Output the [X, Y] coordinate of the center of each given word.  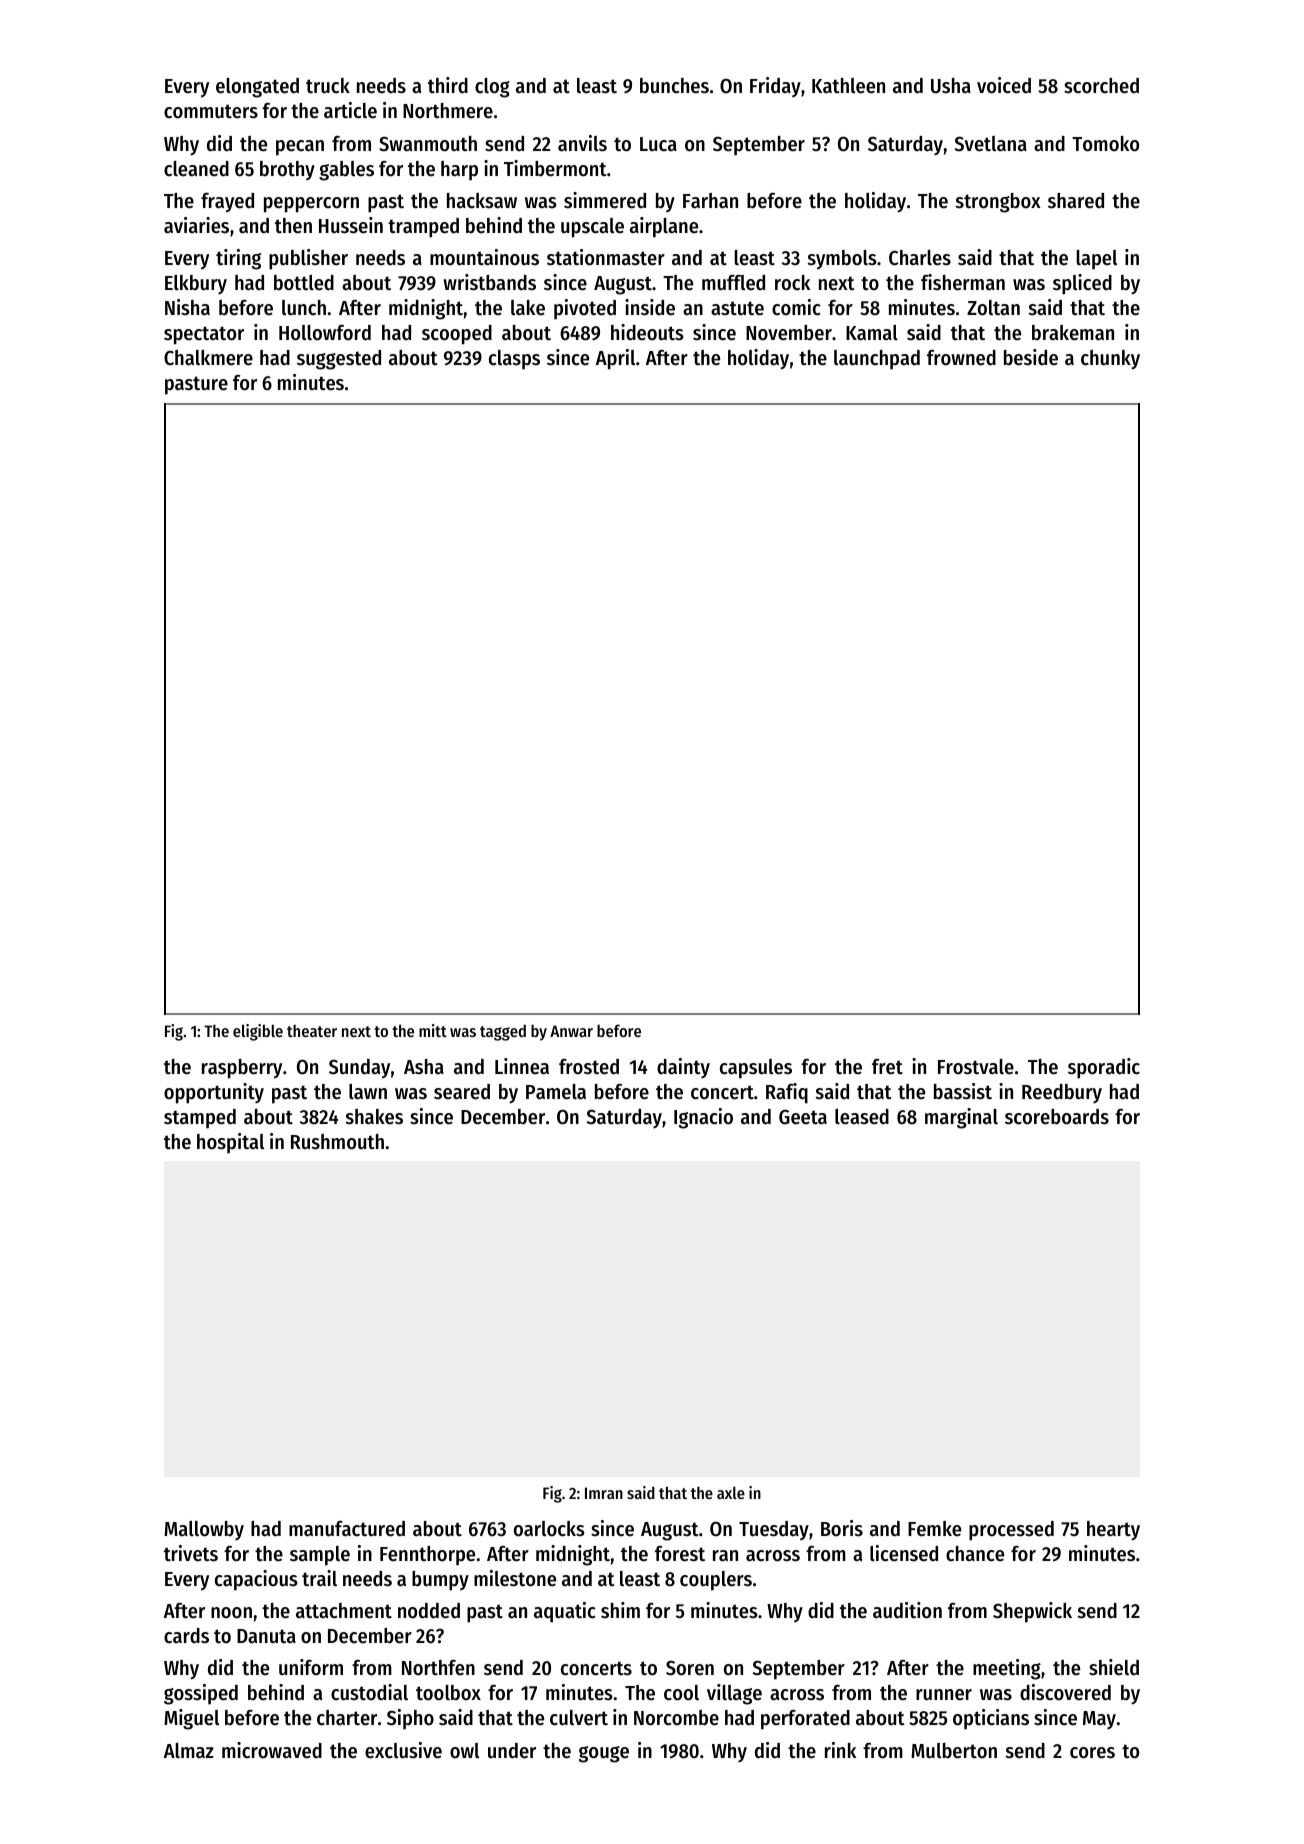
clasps [514, 360]
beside [1031, 357]
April [615, 359]
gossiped [201, 1694]
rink [840, 1750]
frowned [961, 358]
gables [346, 171]
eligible [258, 1032]
